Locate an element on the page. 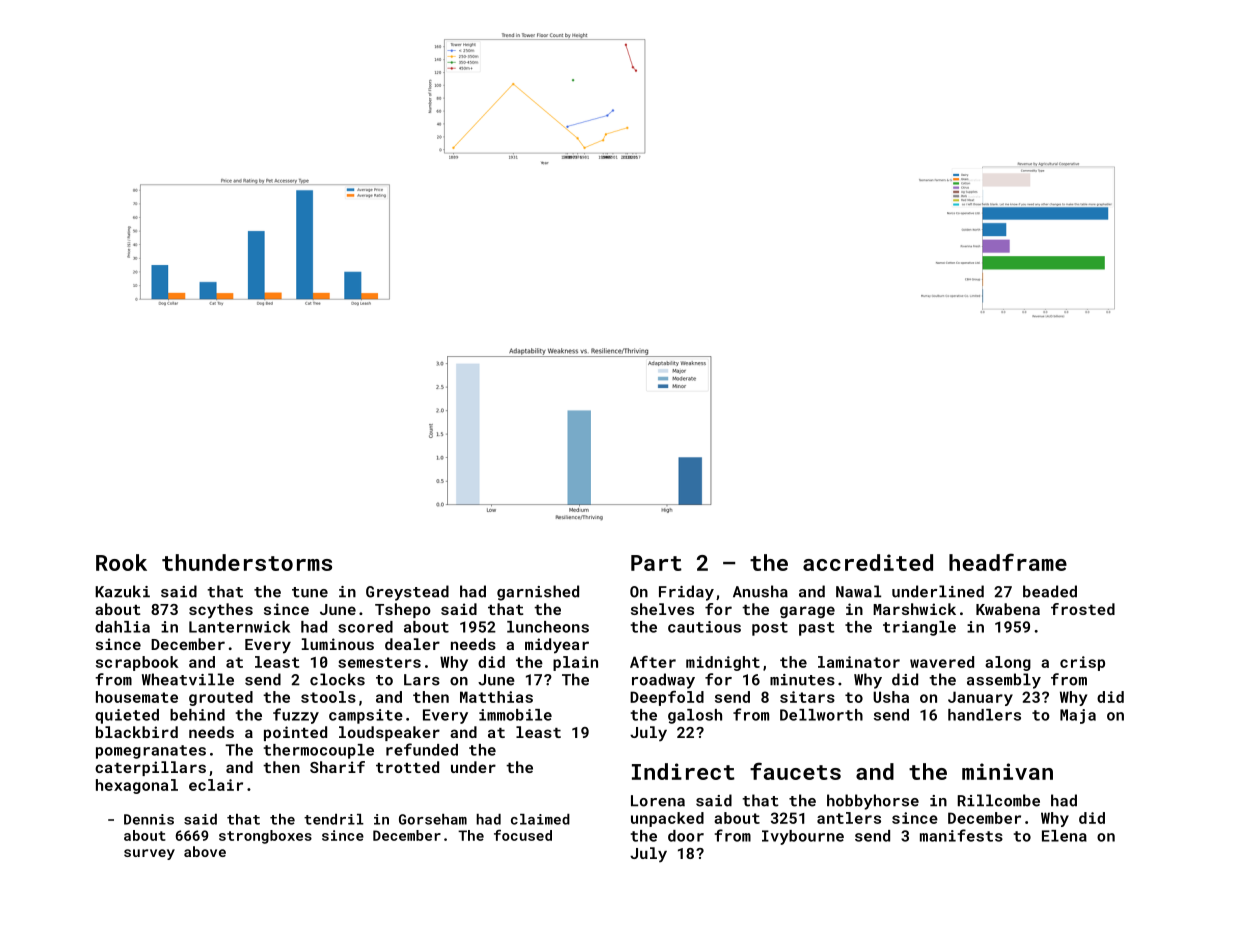 The height and width of the page is (952, 1233). garnished is located at coordinates (538, 593).
